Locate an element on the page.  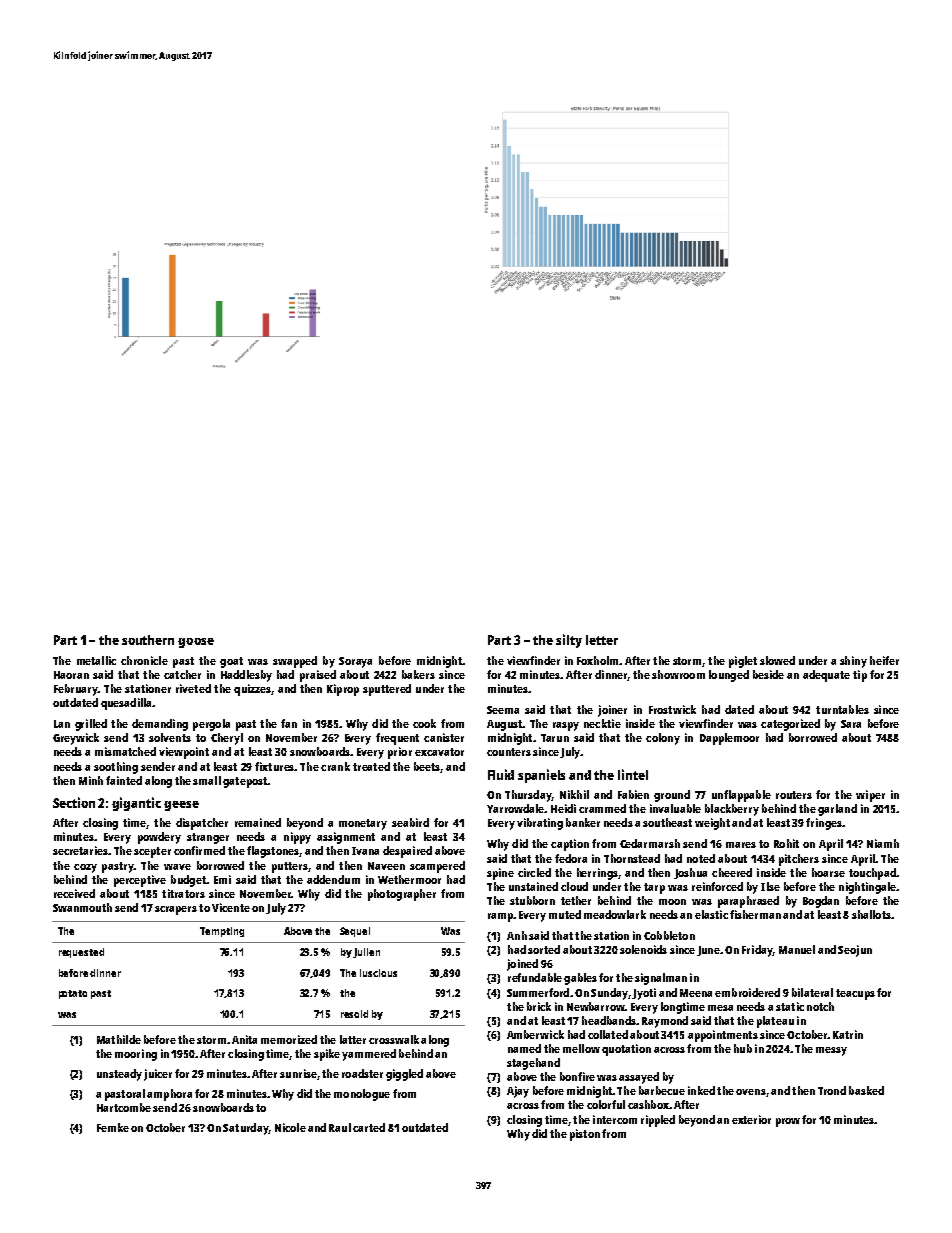
adequate is located at coordinates (826, 676).
